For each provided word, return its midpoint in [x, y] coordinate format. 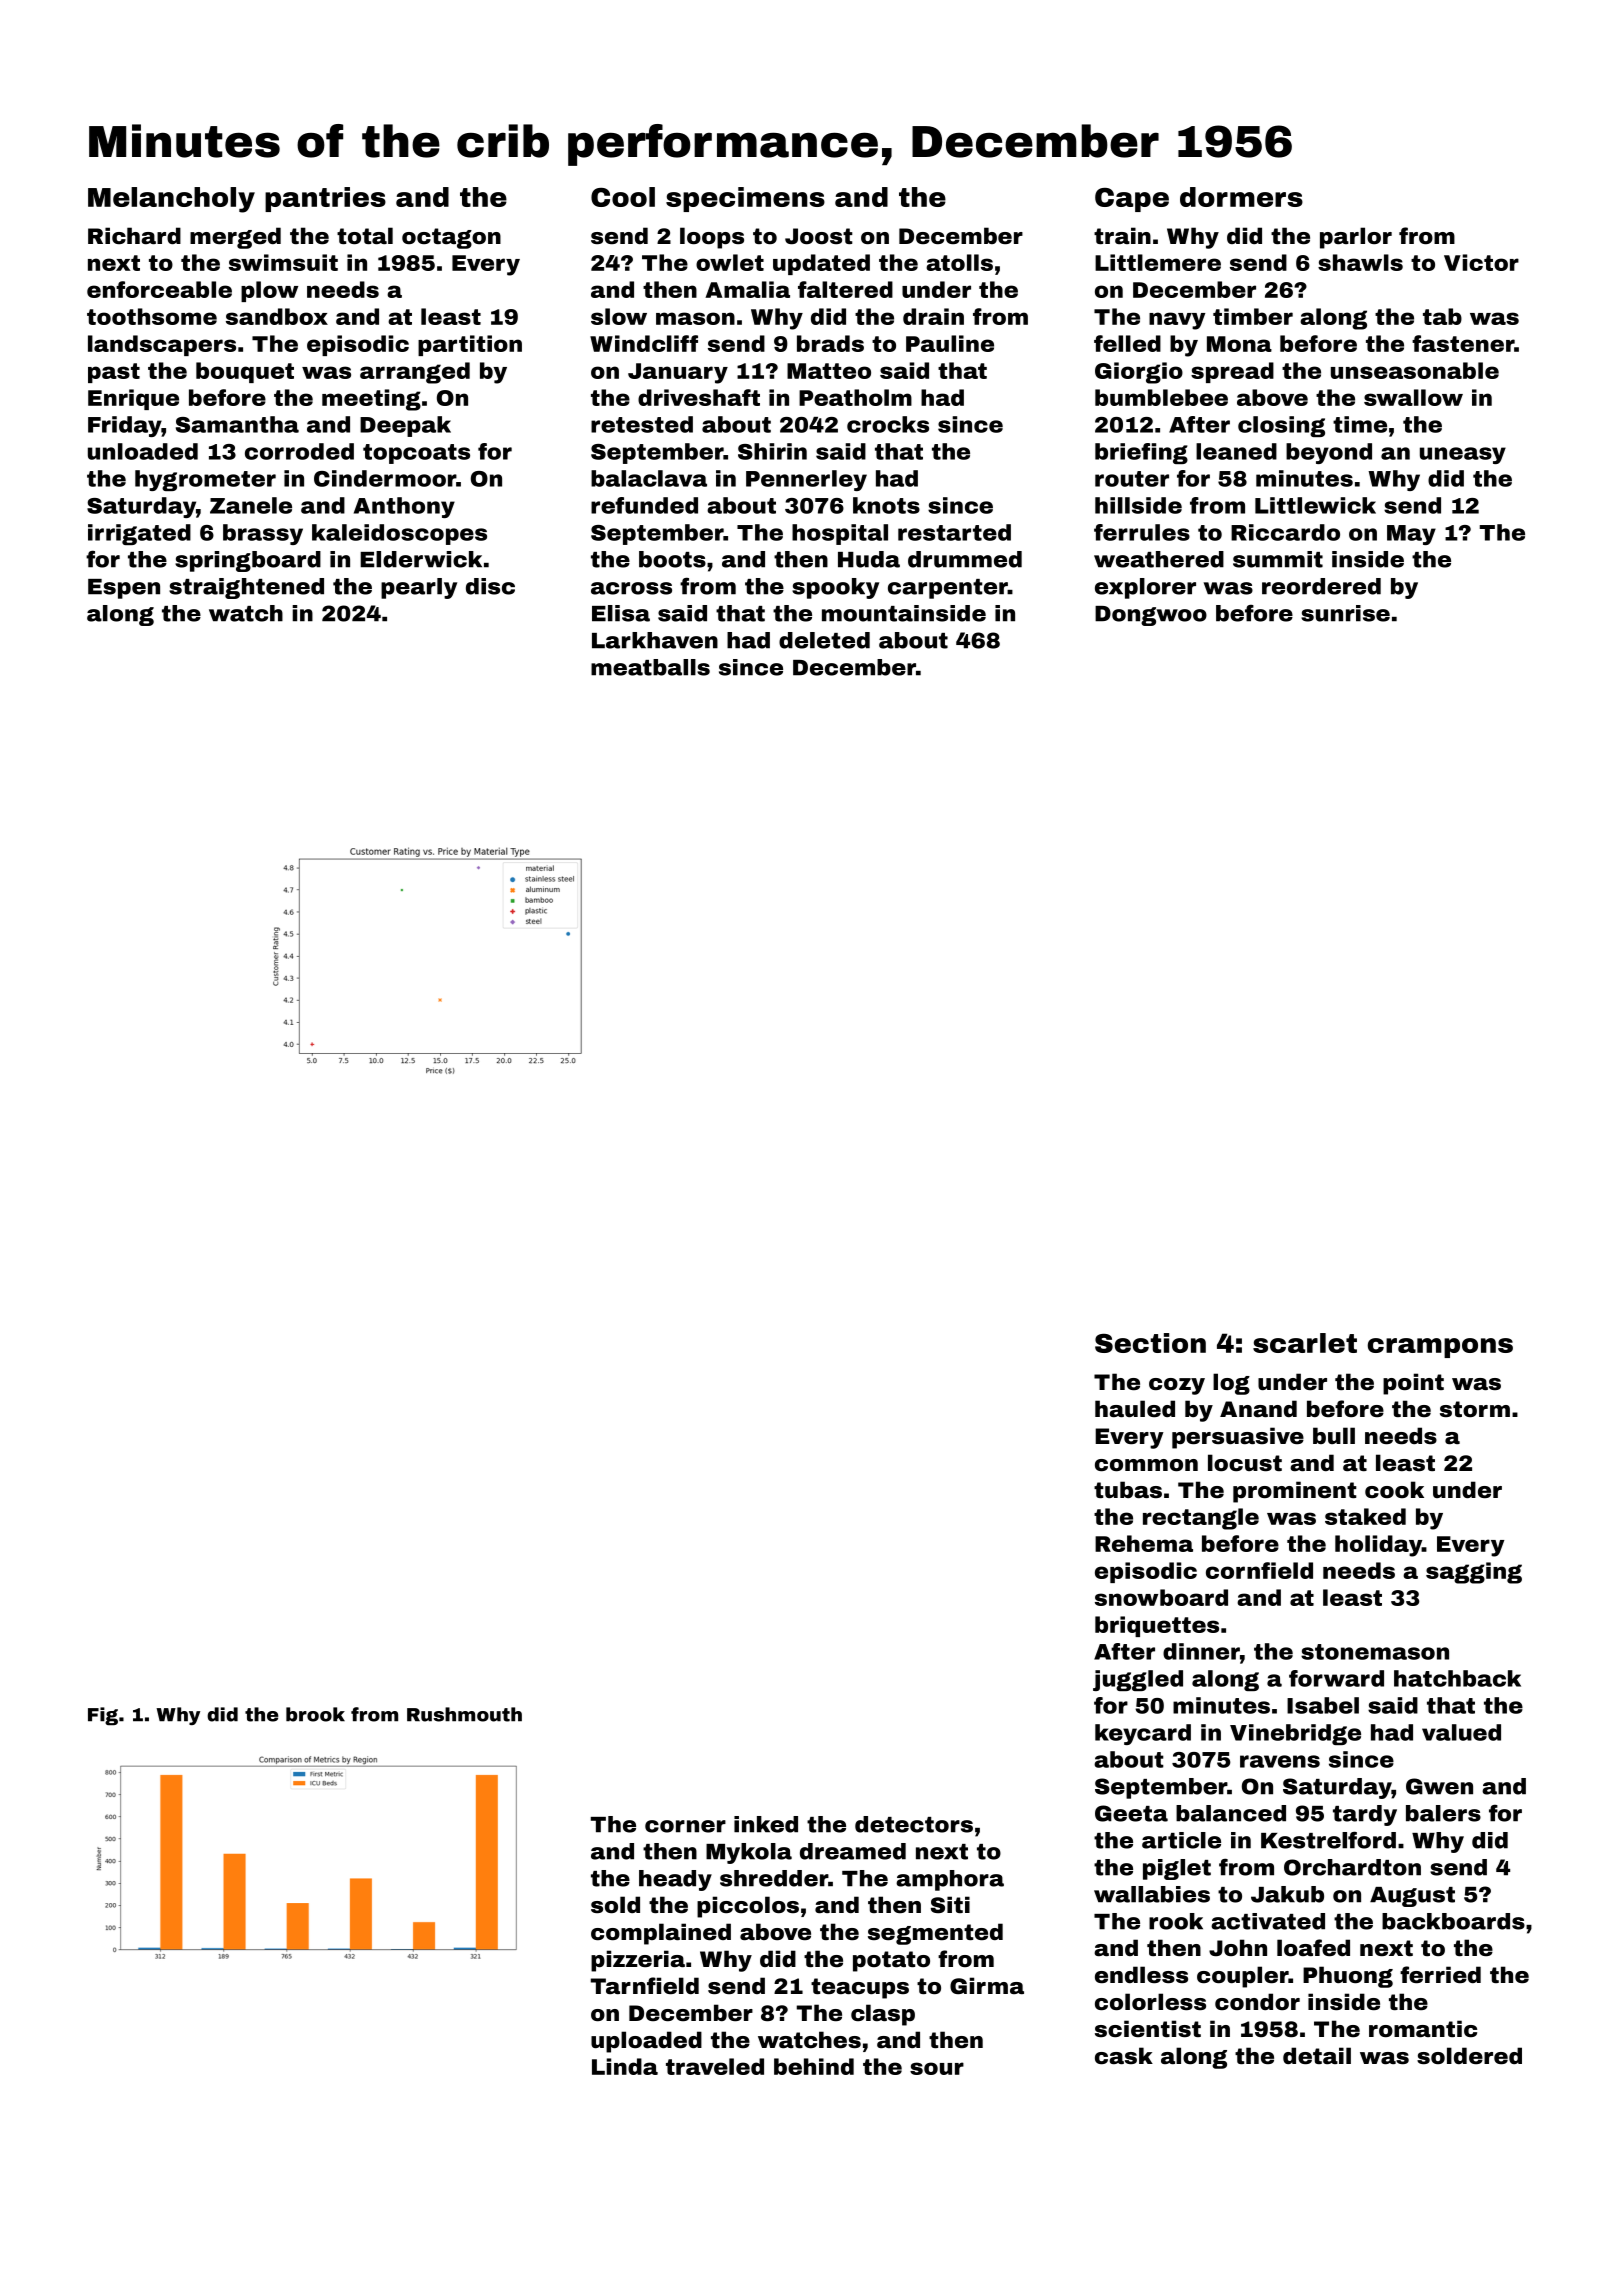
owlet [730, 262]
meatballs [650, 667]
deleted [824, 640]
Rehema [1144, 1543]
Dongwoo [1151, 616]
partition [470, 345]
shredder [774, 1878]
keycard [1143, 1734]
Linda [625, 2066]
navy [1177, 321]
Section [1150, 1343]
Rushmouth [464, 1714]
